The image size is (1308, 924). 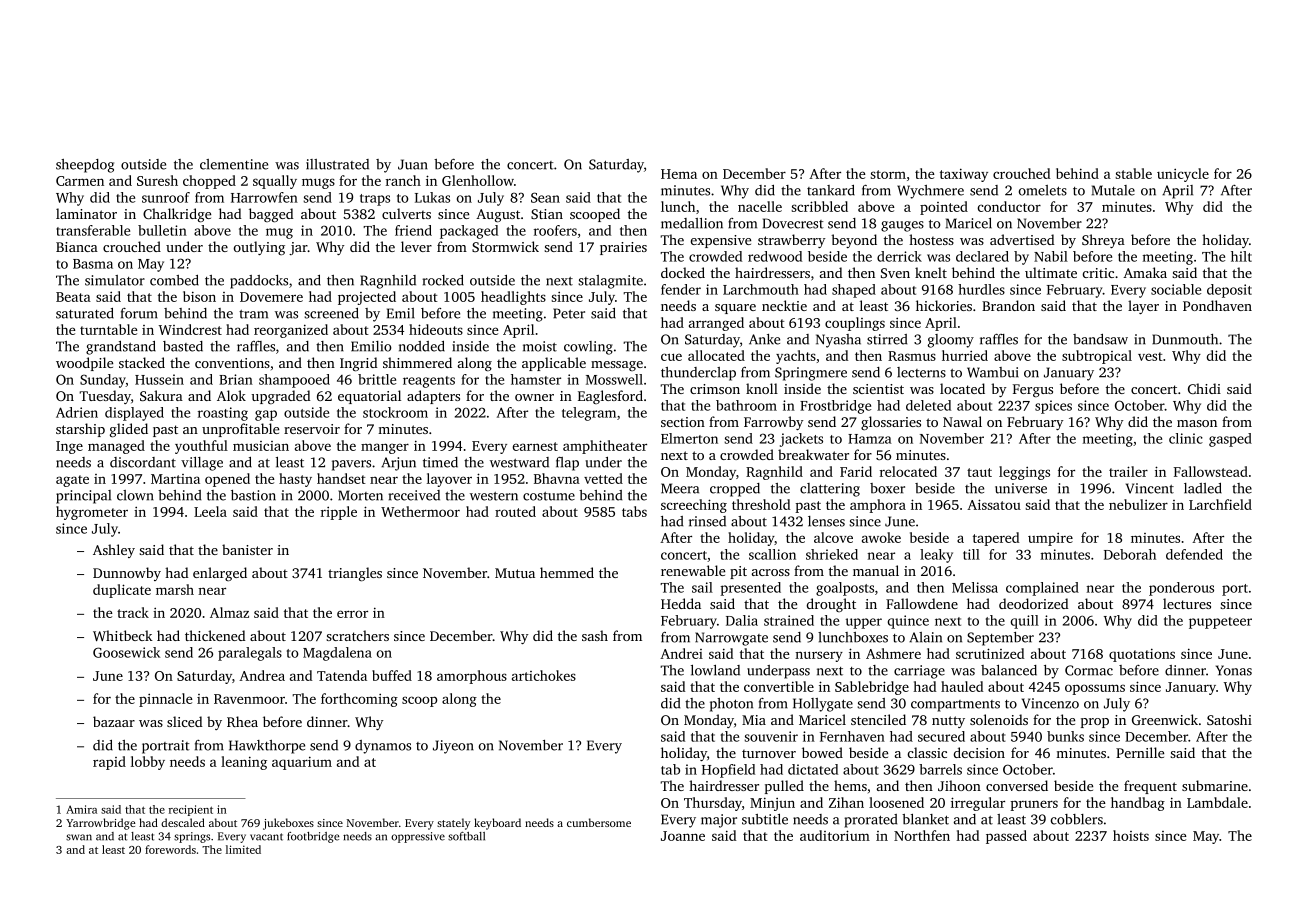 What do you see at coordinates (735, 309) in the image?
I see `square` at bounding box center [735, 309].
